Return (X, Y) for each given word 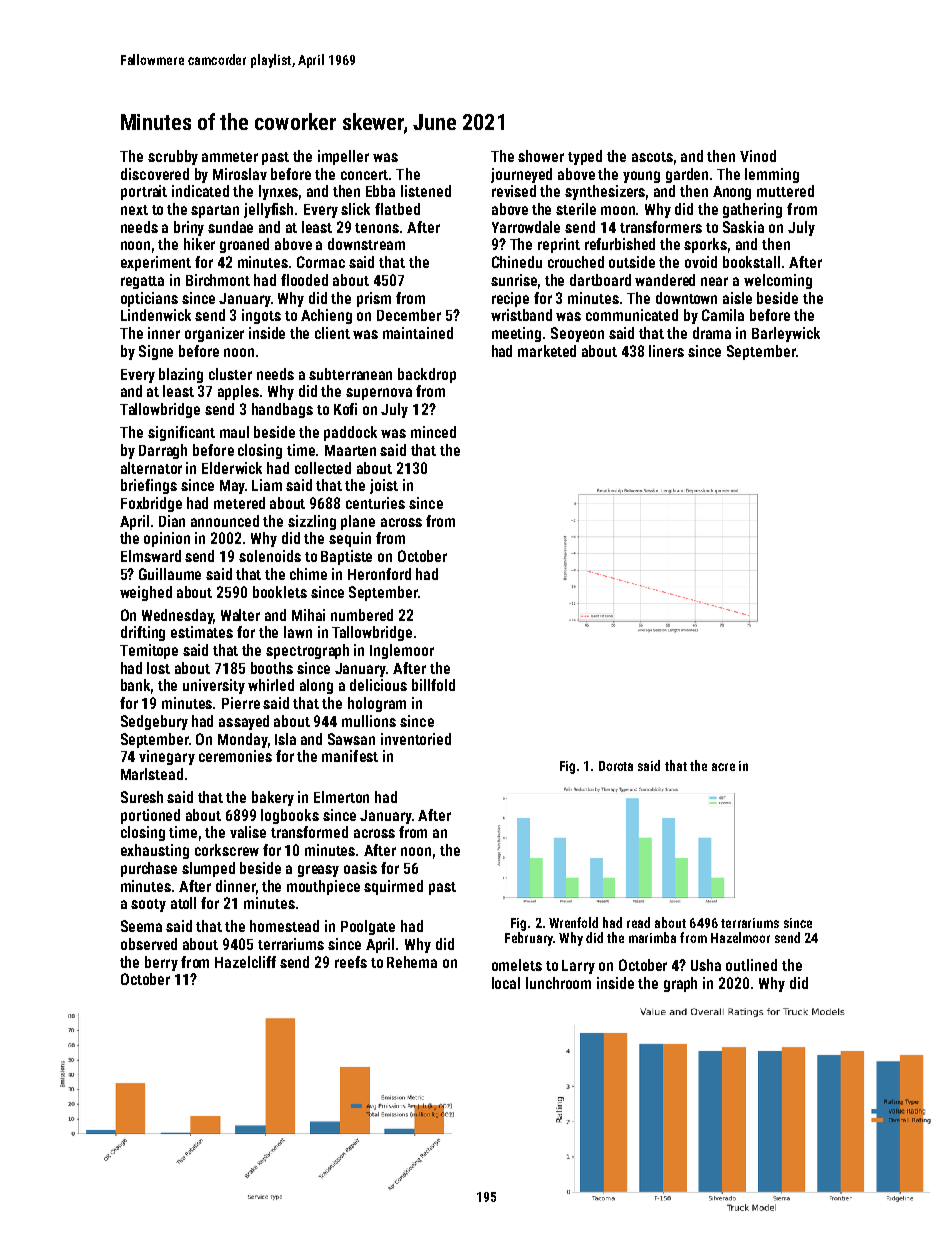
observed (149, 944)
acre (723, 767)
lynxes (278, 192)
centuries (375, 503)
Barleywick (786, 334)
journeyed (521, 175)
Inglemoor (402, 651)
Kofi (345, 409)
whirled (271, 685)
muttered (785, 191)
